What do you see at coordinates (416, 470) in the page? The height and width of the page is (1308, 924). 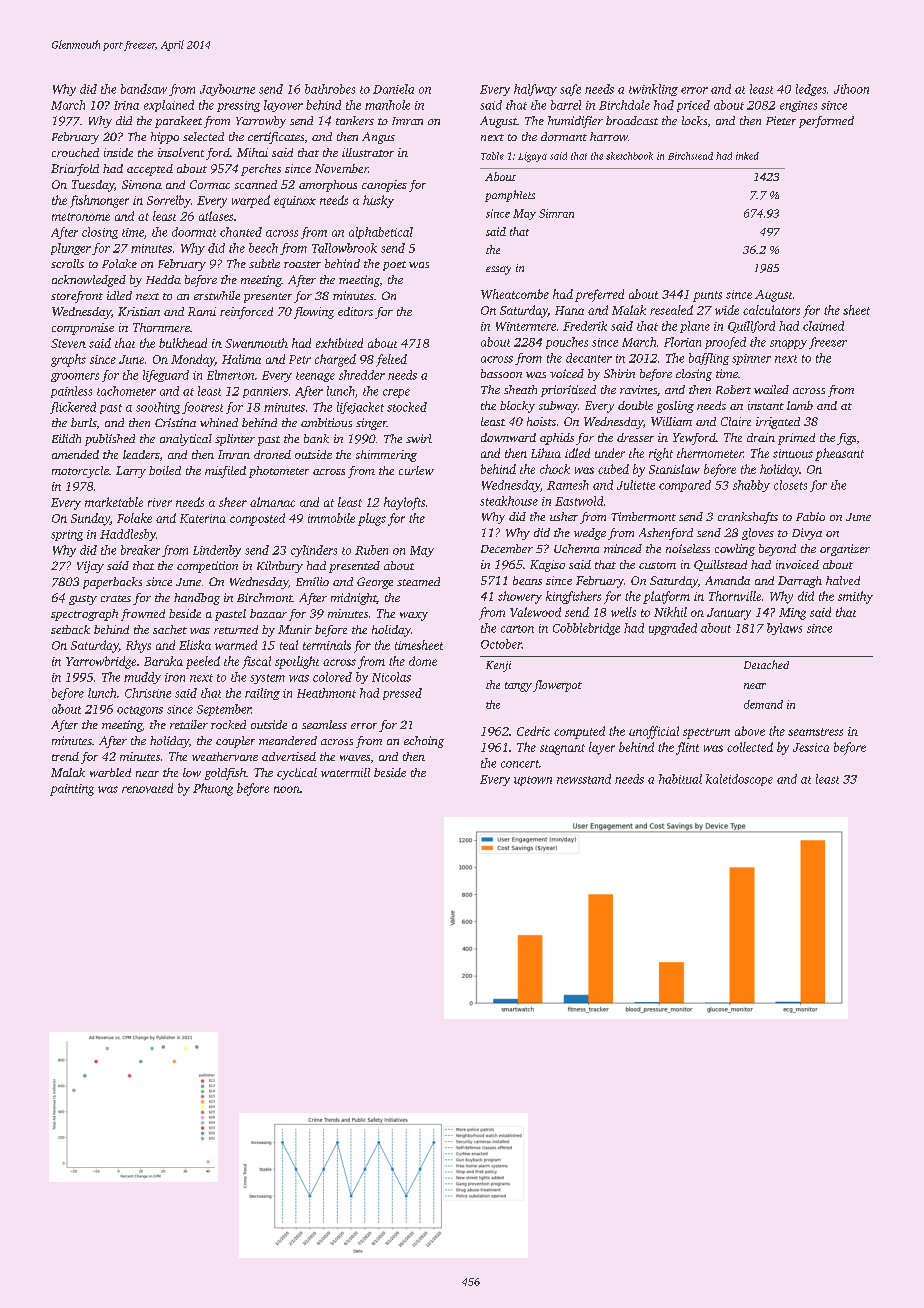 I see `curlew` at bounding box center [416, 470].
